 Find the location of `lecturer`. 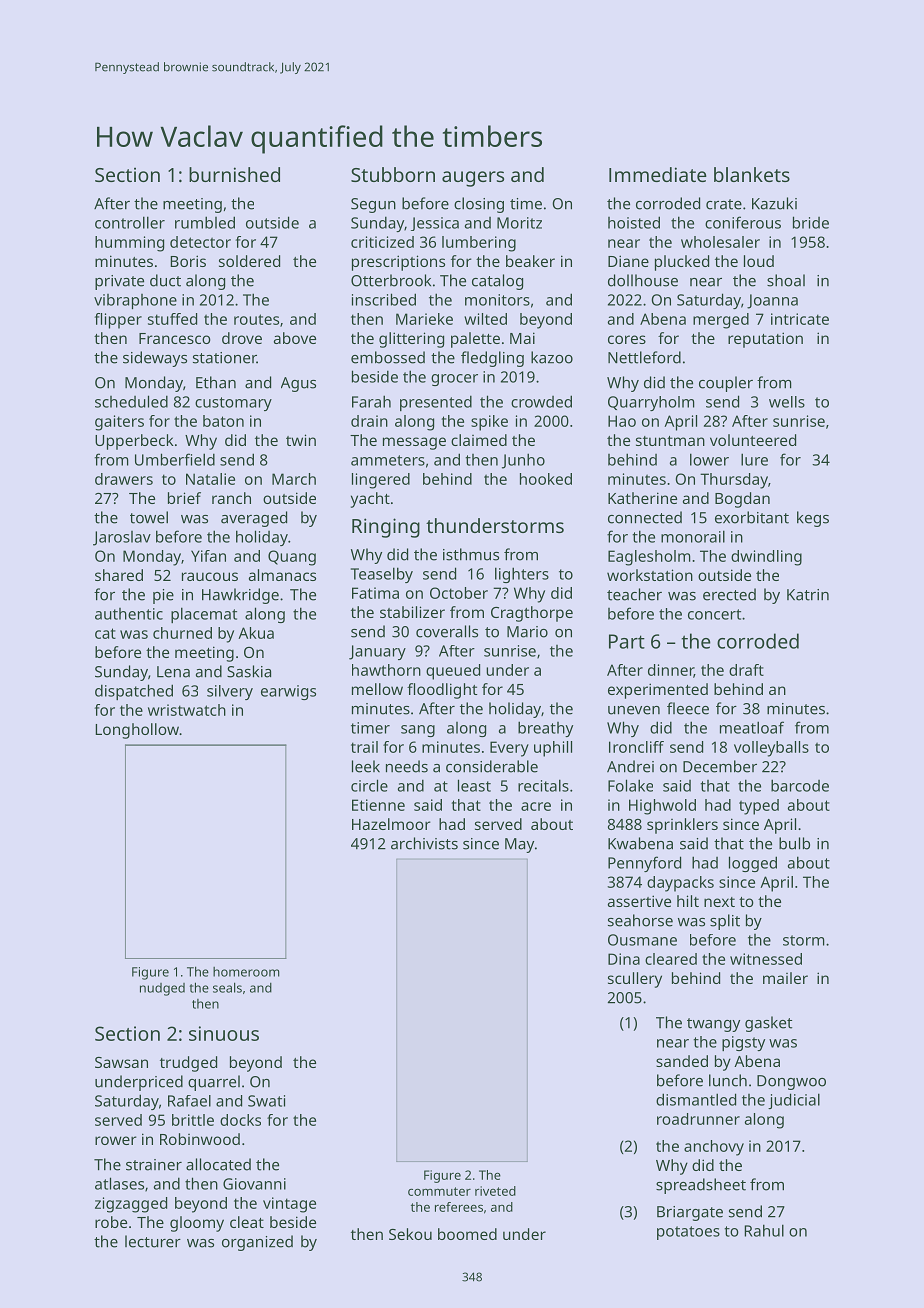

lecturer is located at coordinates (153, 1241).
